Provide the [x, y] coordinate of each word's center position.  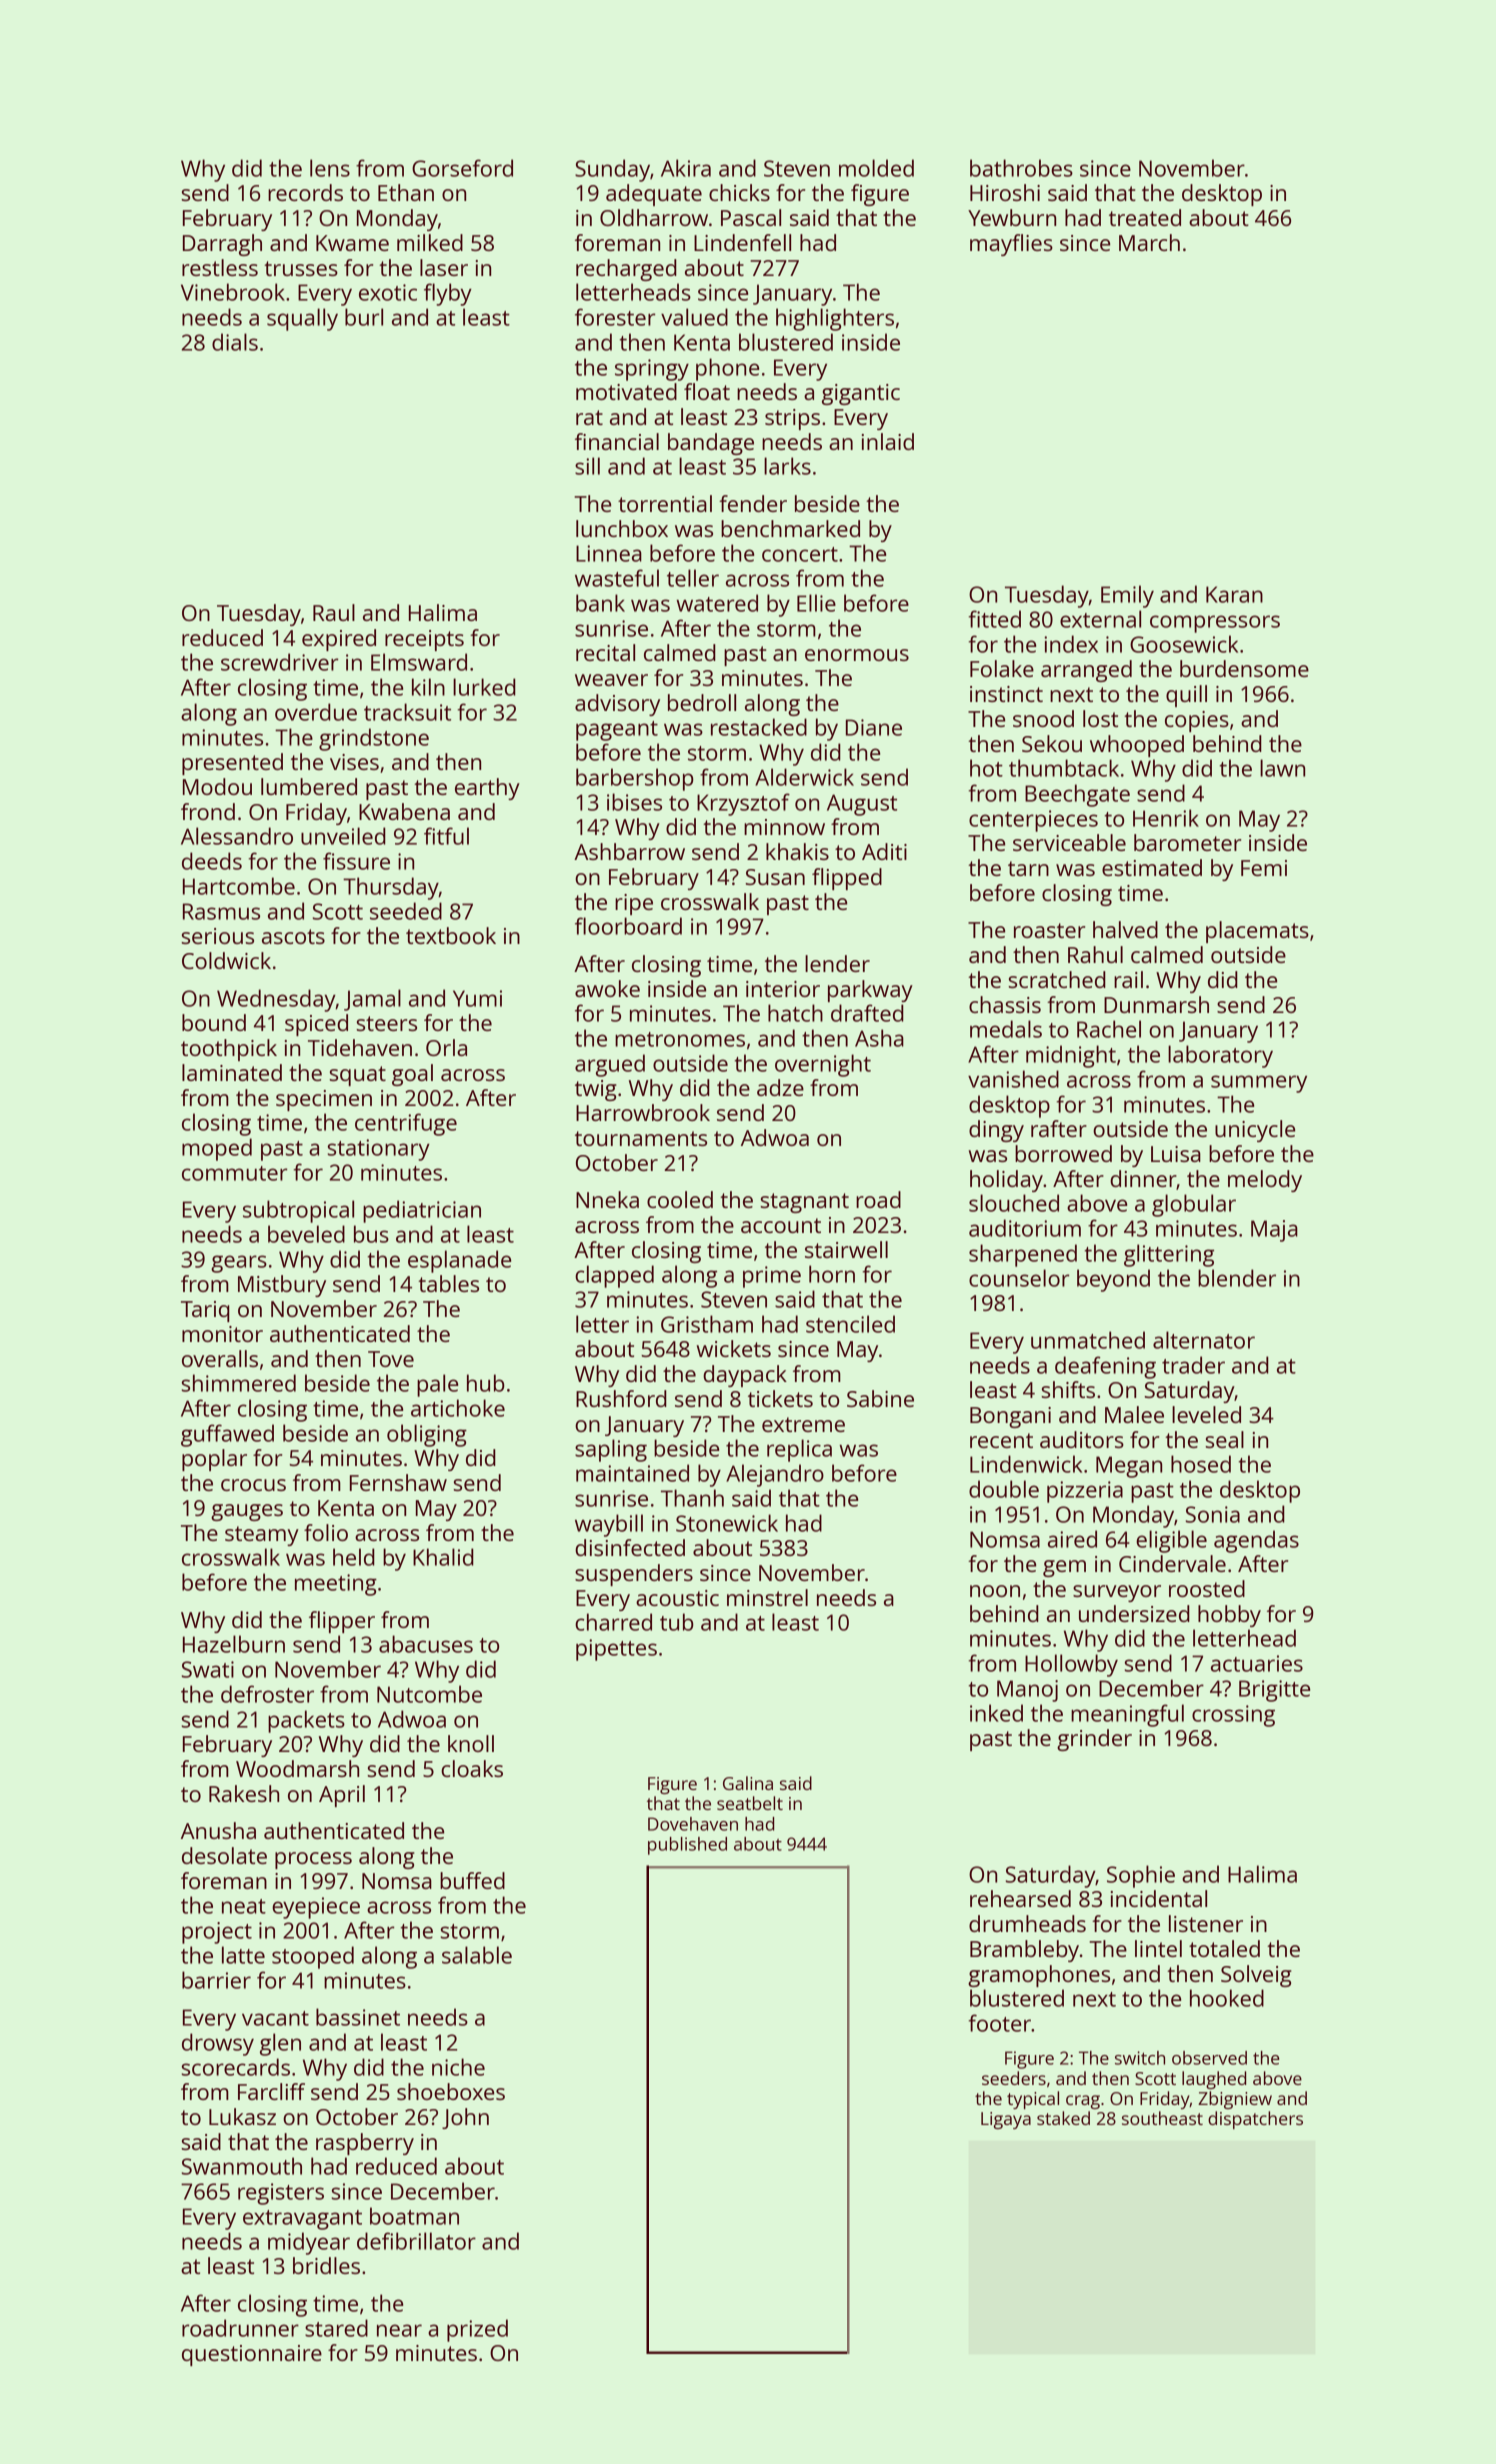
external [1100, 619]
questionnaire [252, 2355]
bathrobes [1021, 168]
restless [220, 267]
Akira [686, 168]
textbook [451, 935]
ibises [634, 802]
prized [477, 2330]
